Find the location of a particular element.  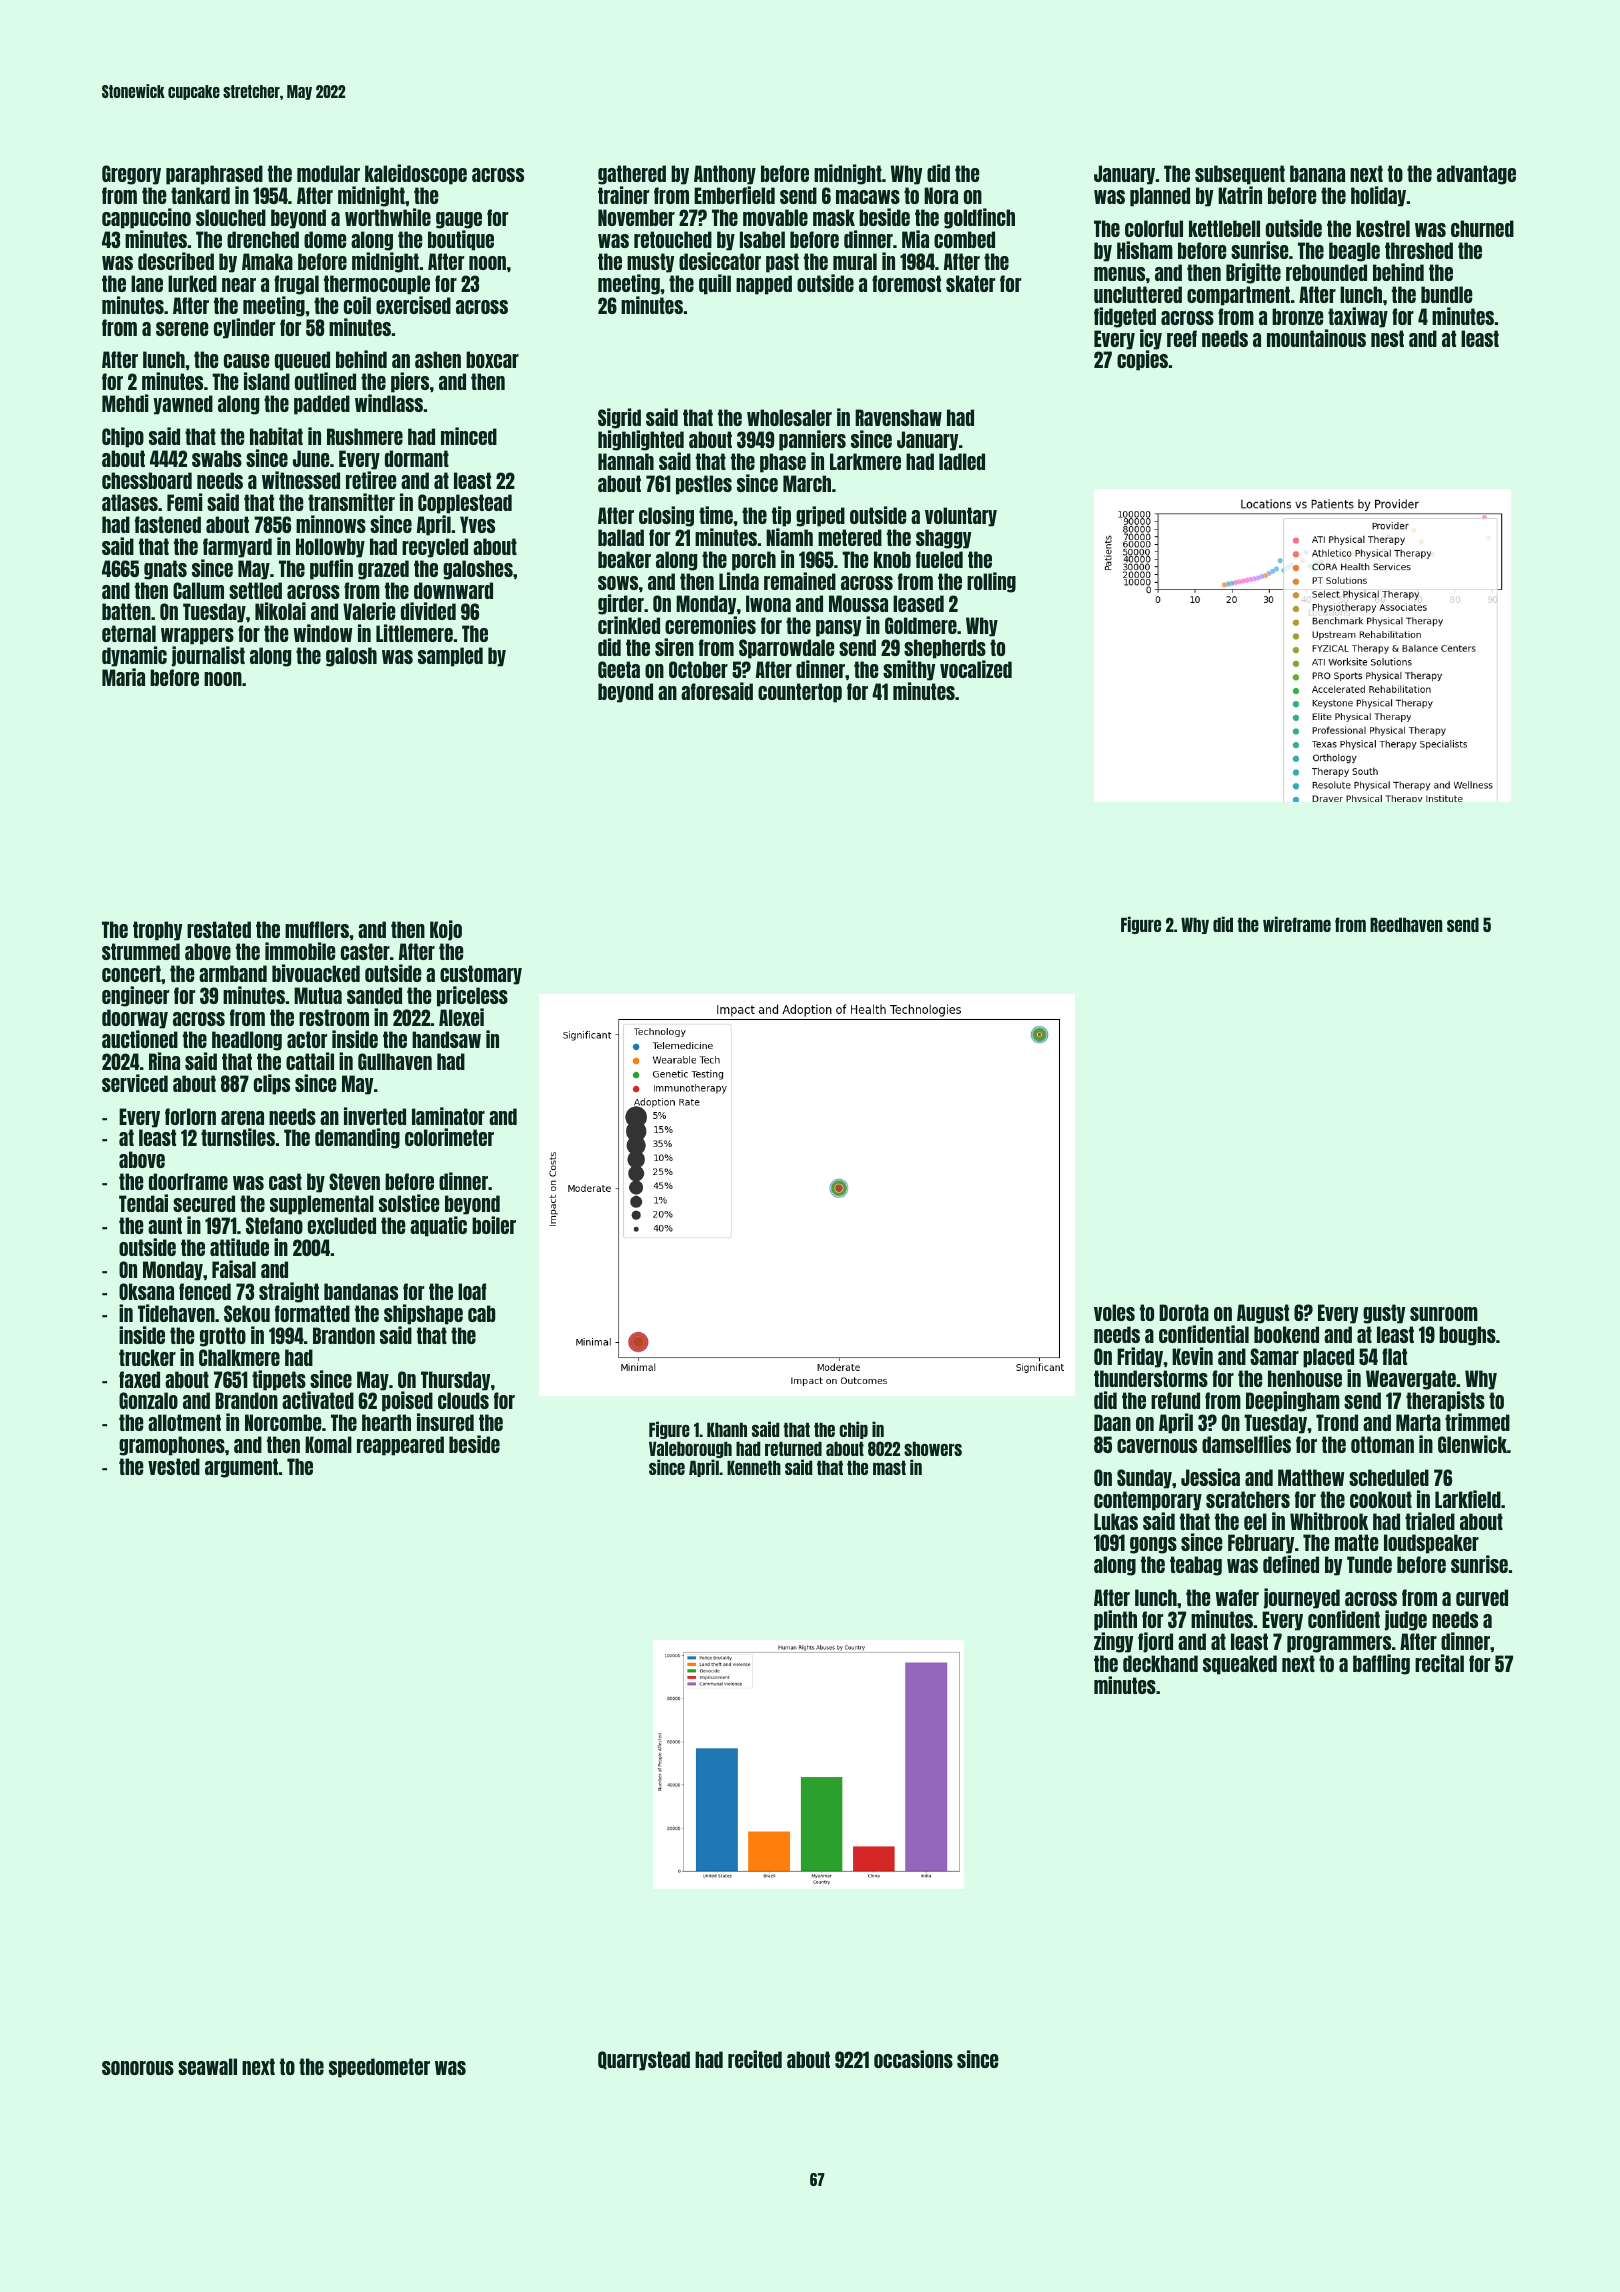

Hannah is located at coordinates (626, 461).
